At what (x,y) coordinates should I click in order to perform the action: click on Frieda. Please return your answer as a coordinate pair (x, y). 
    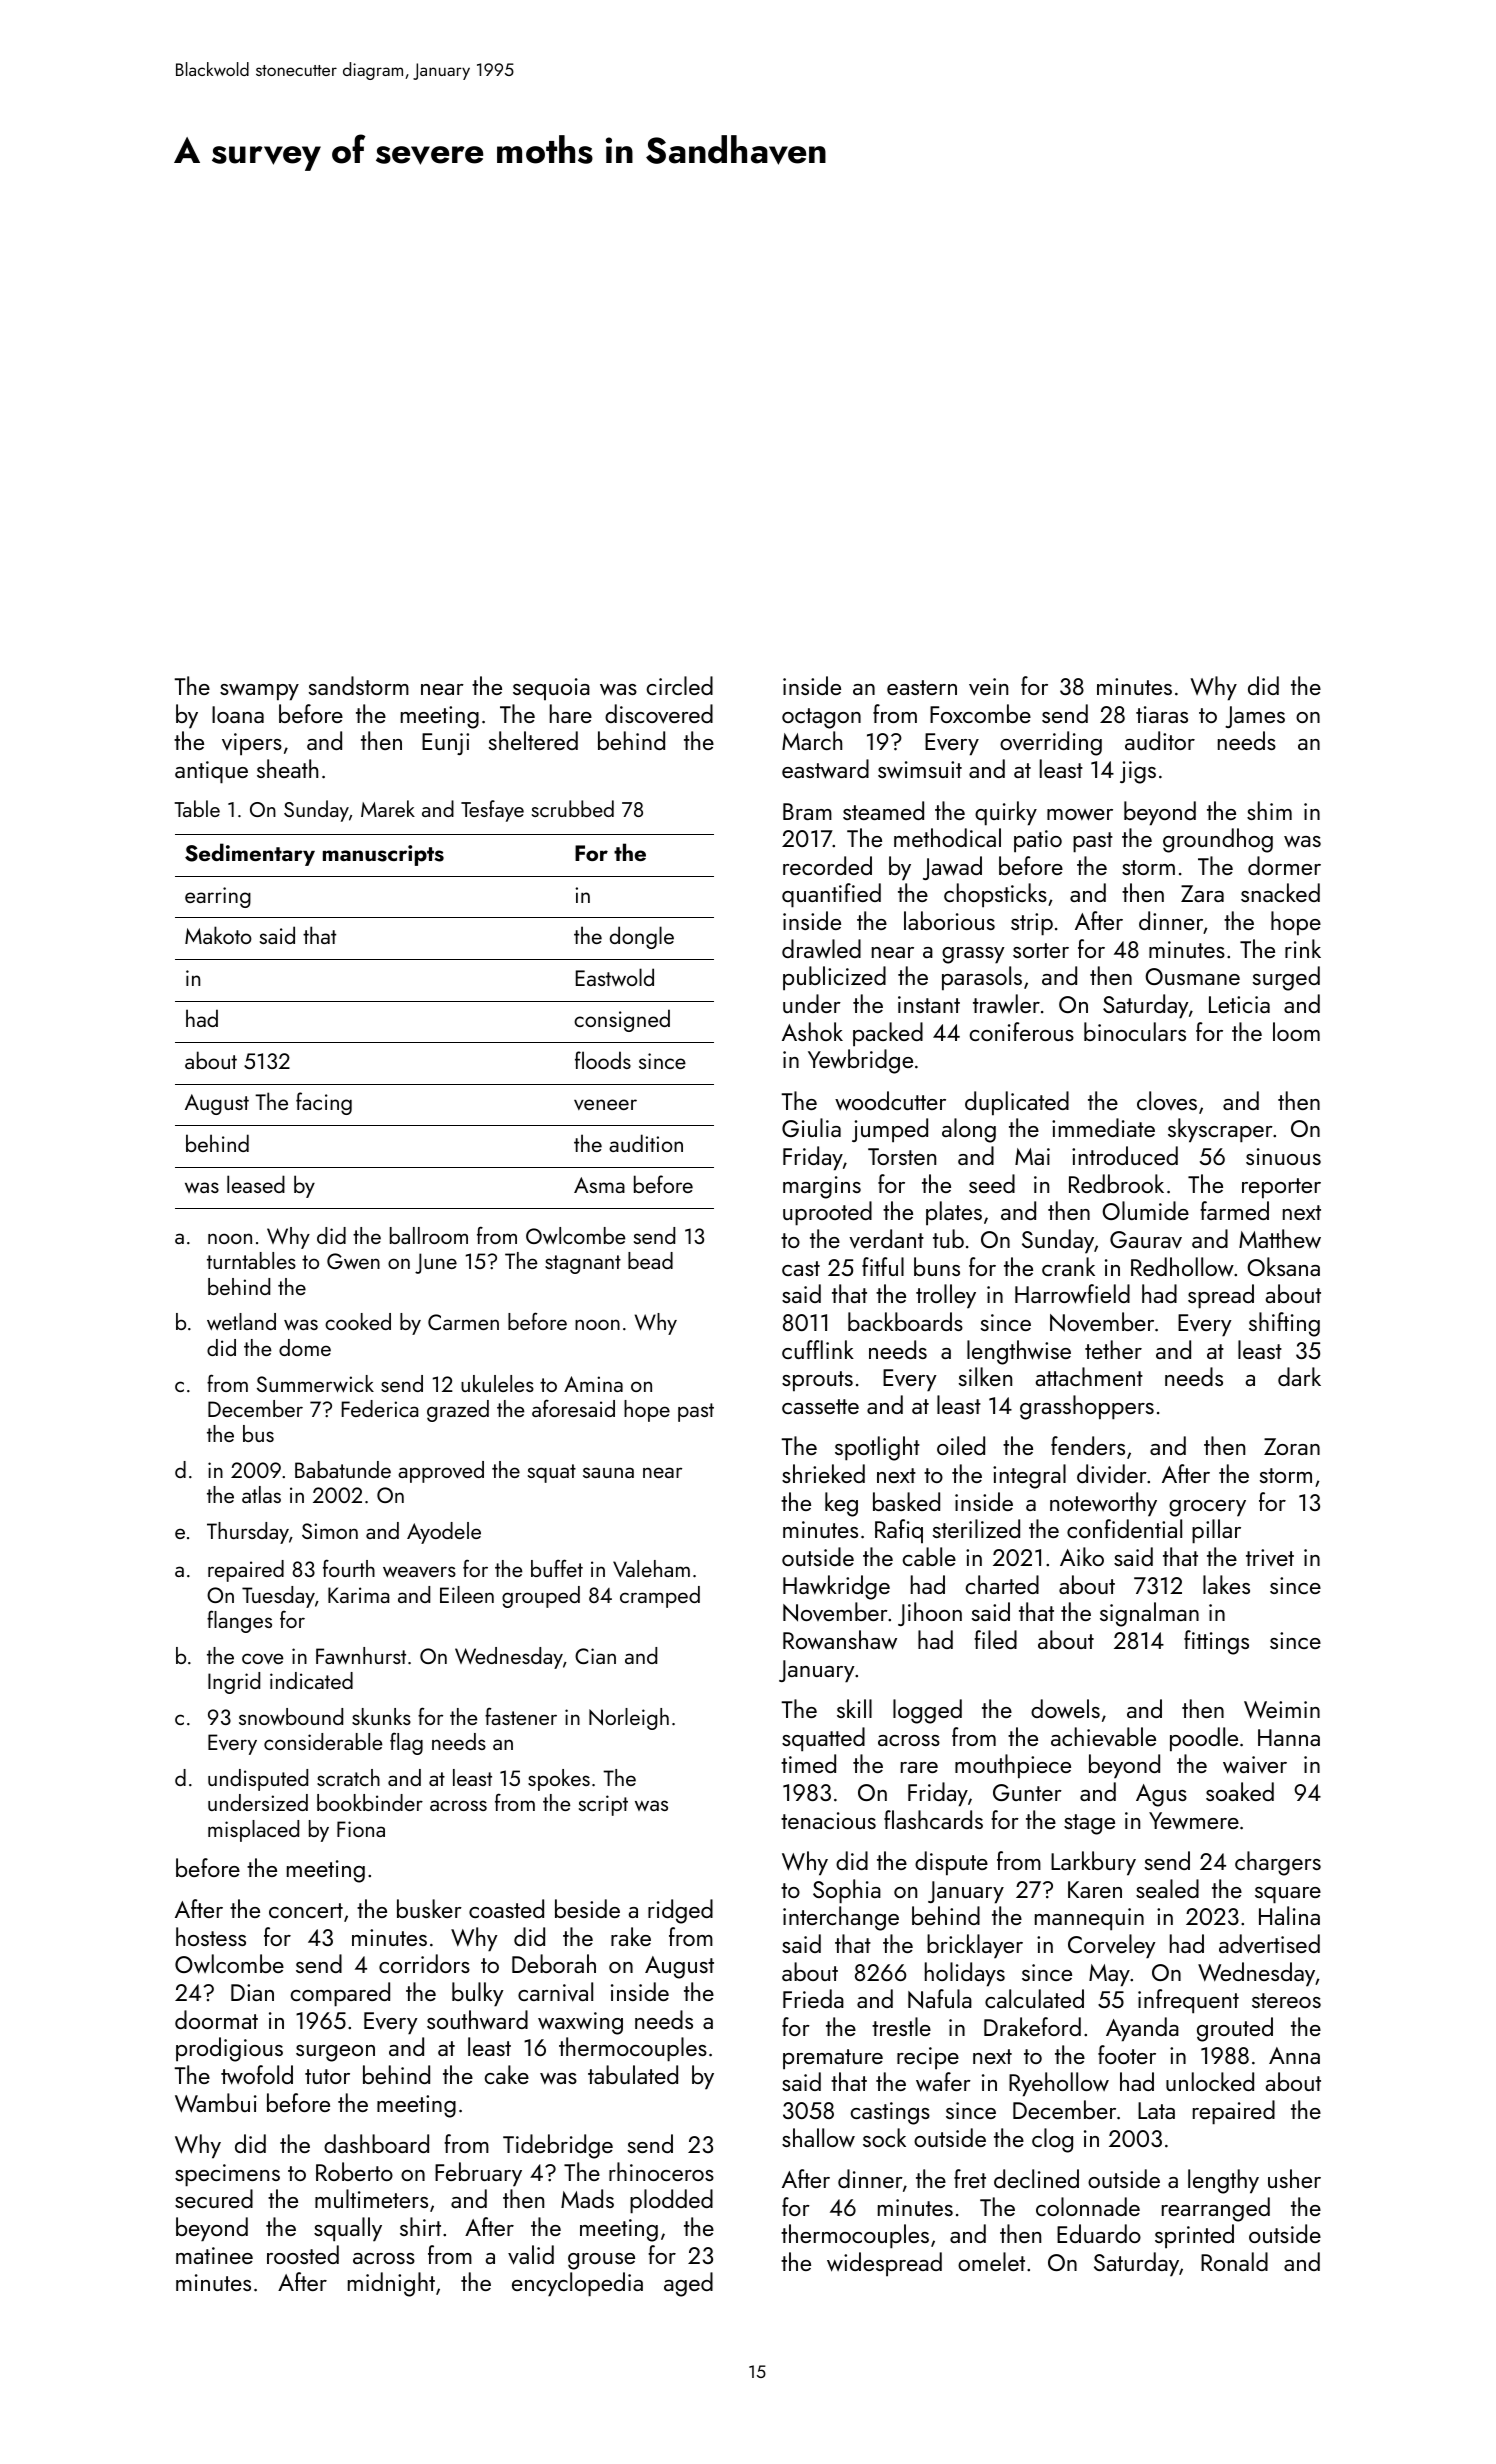
    Looking at the image, I should click on (813, 1998).
